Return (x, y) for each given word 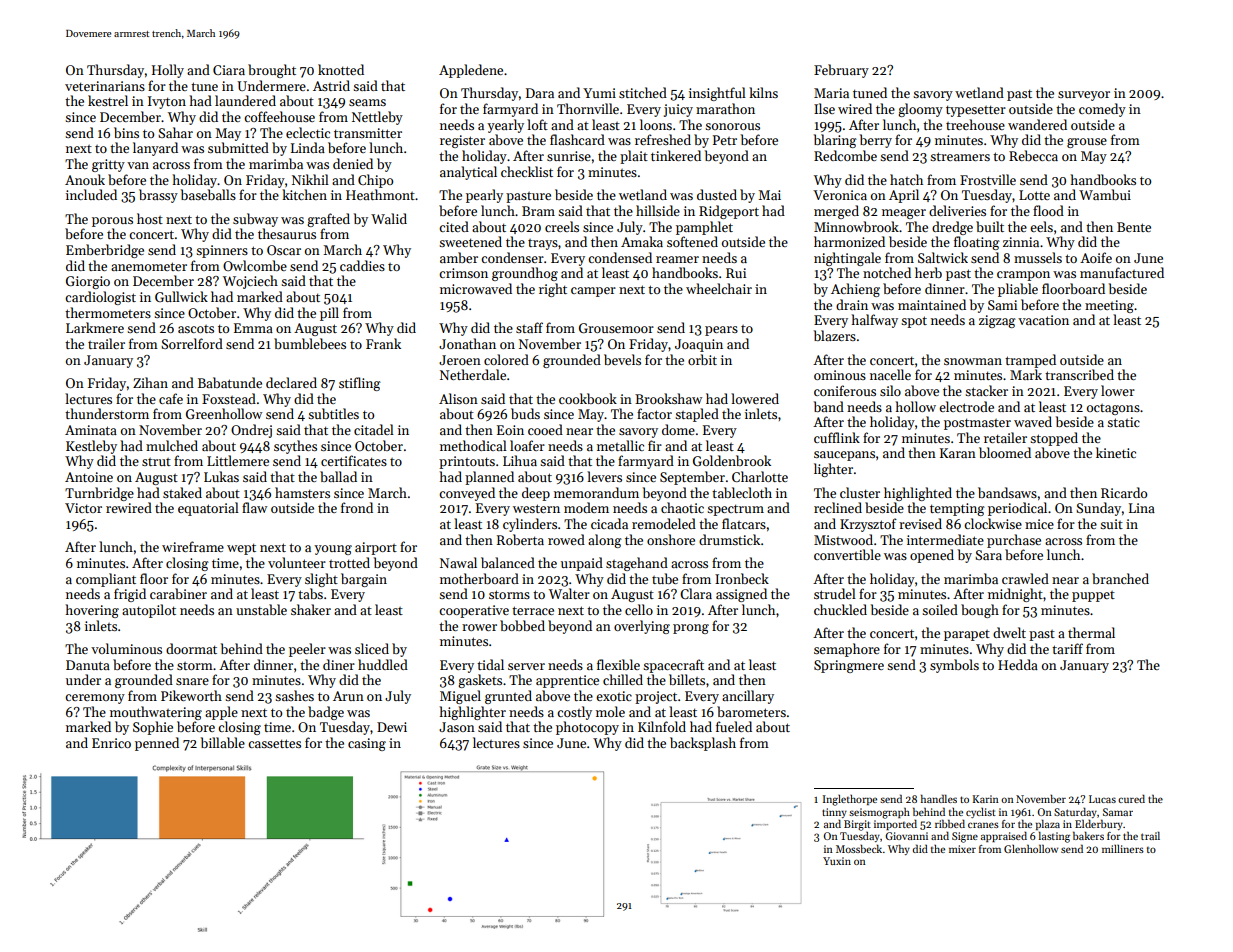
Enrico (111, 743)
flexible (618, 664)
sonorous (732, 126)
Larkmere (95, 327)
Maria (831, 93)
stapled (697, 415)
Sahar (175, 132)
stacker (986, 390)
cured (1131, 798)
